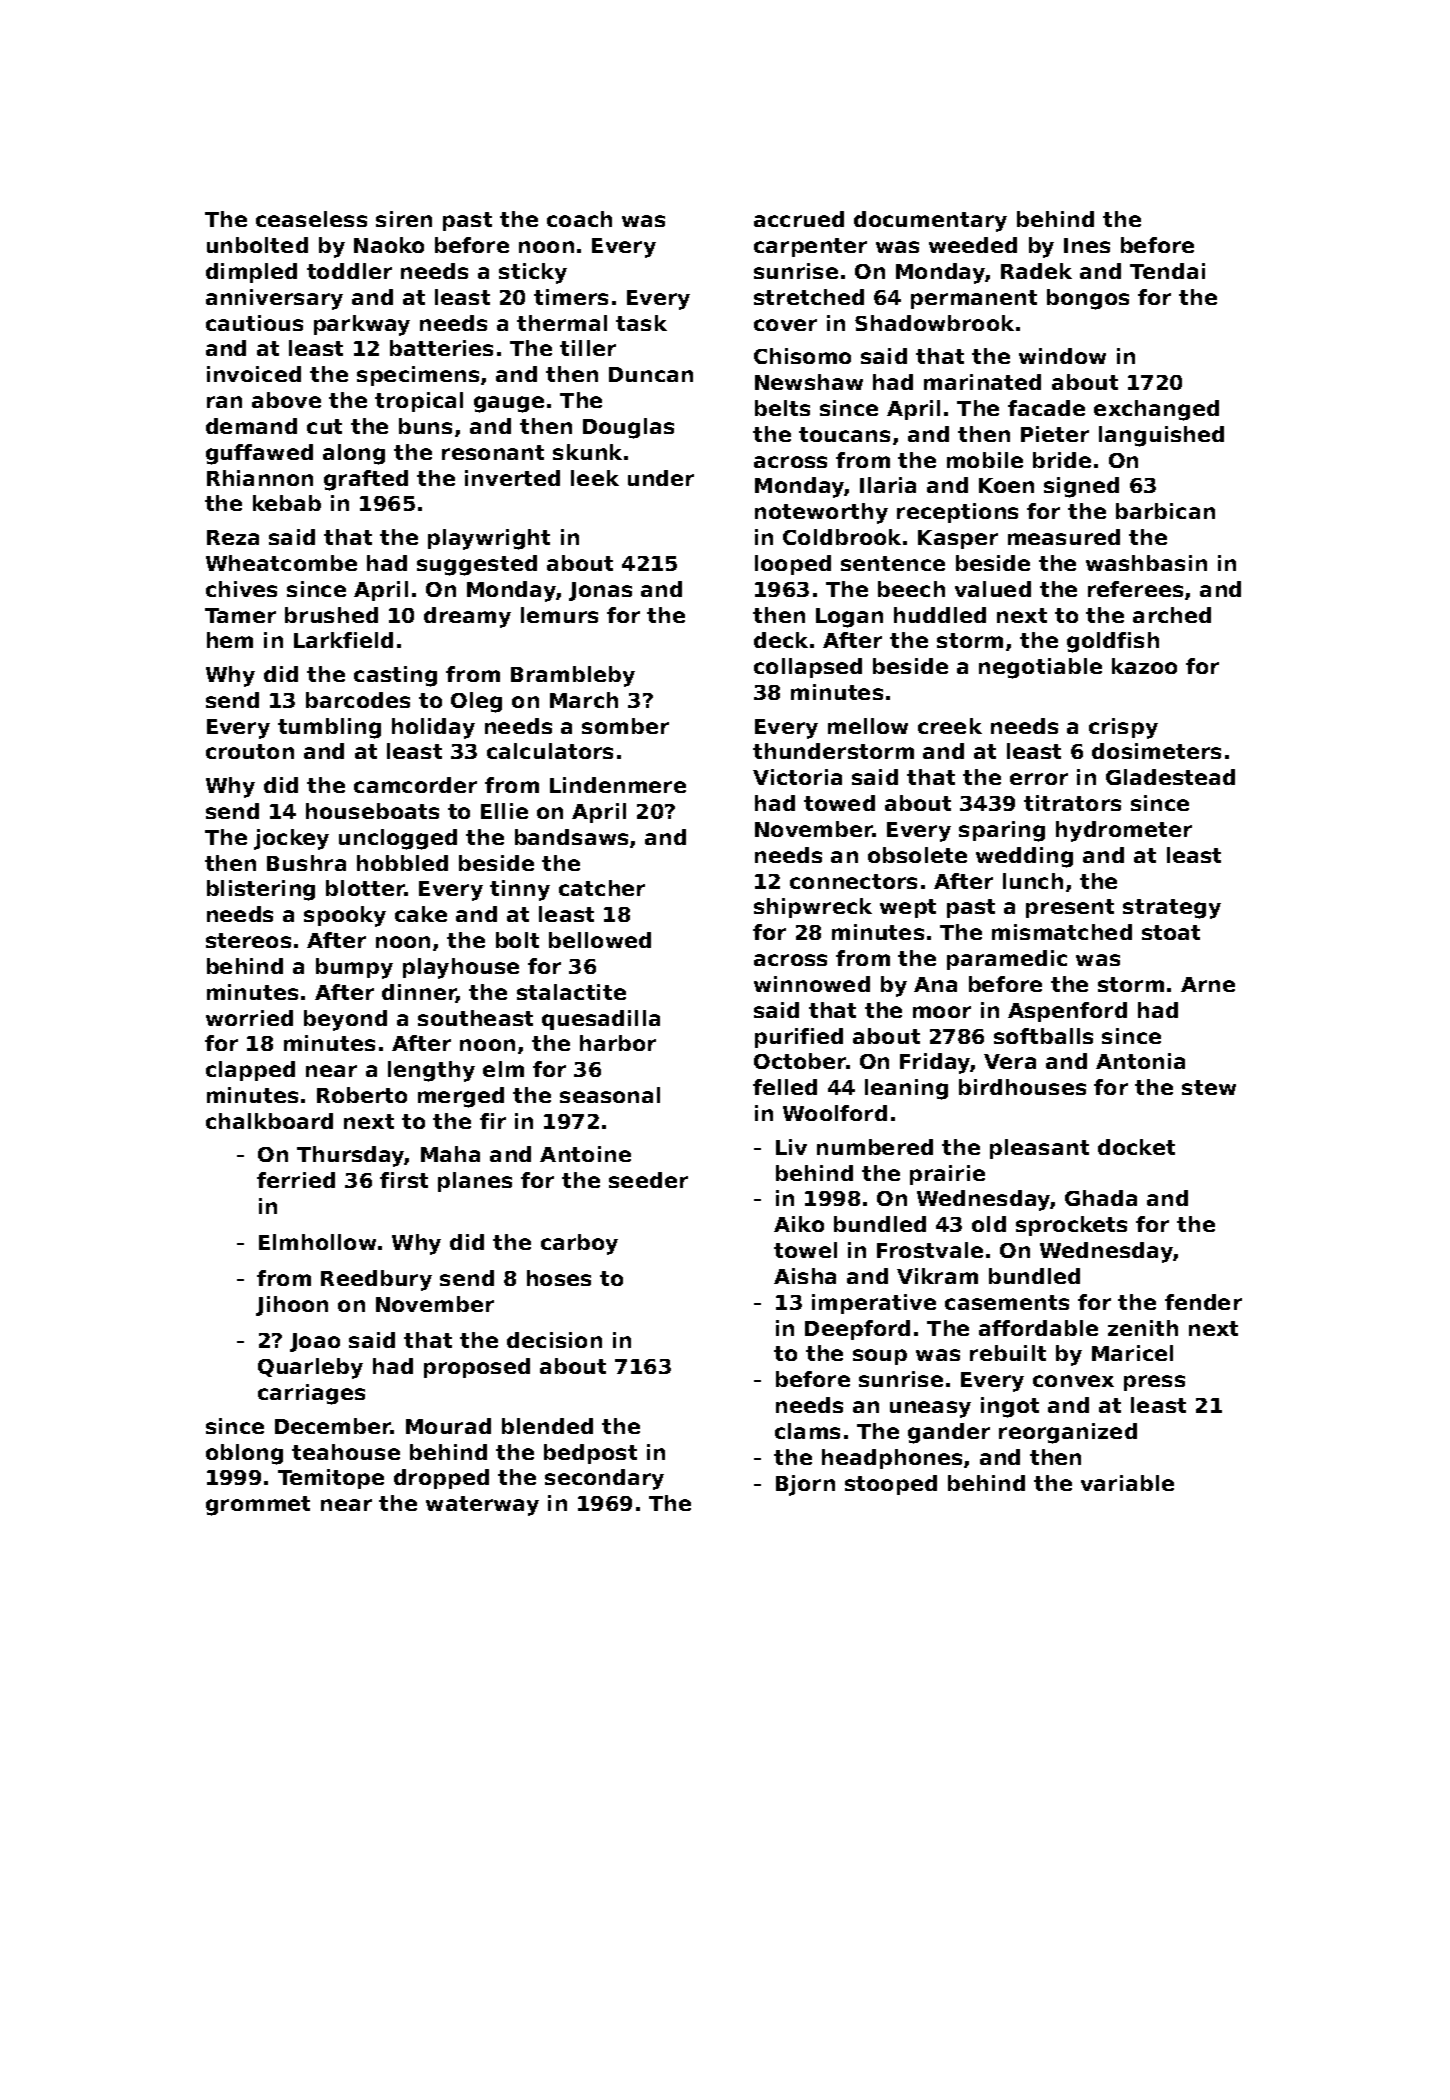  What do you see at coordinates (600, 940) in the screenshot?
I see `bellowed` at bounding box center [600, 940].
